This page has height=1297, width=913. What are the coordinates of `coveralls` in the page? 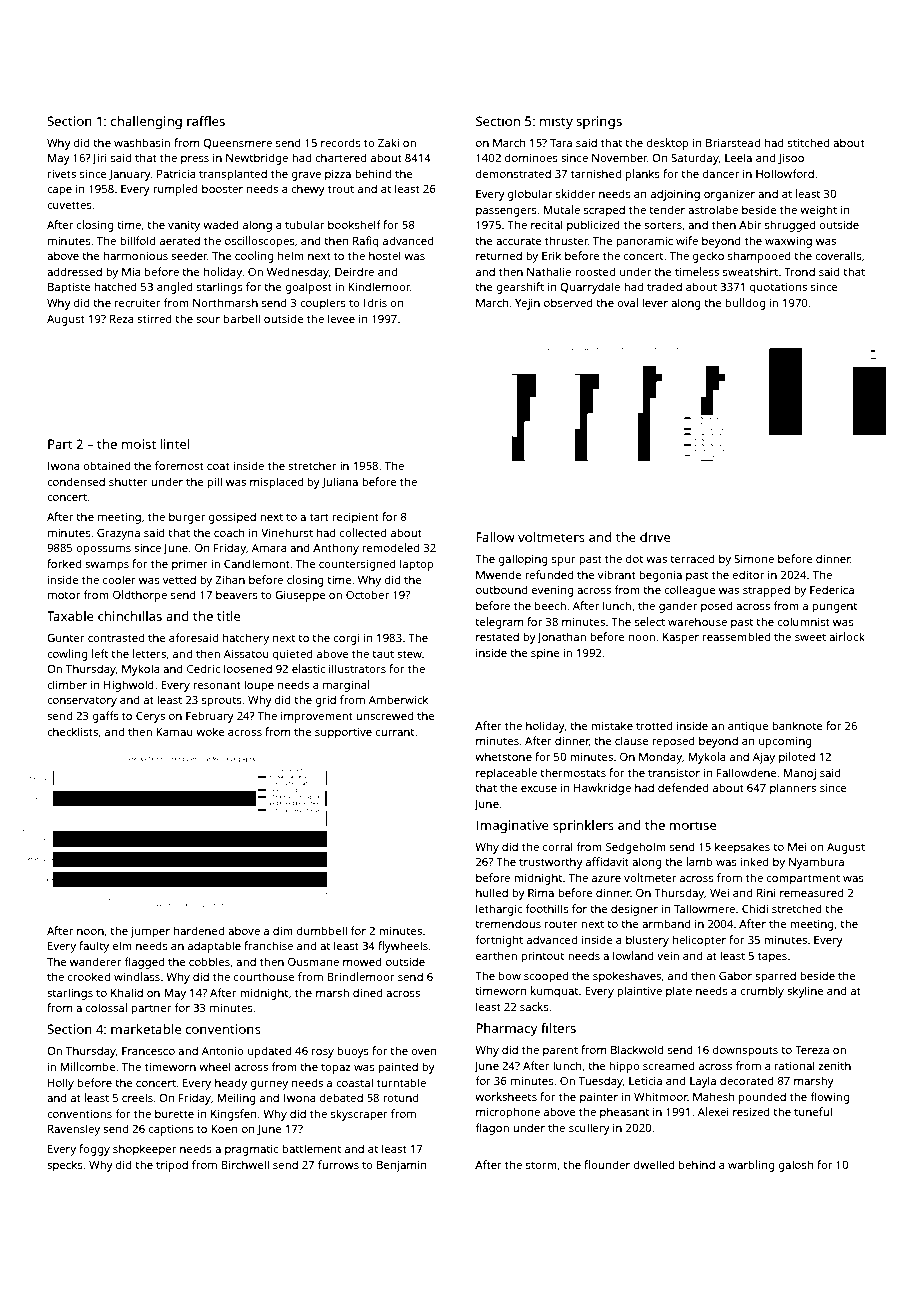 It's located at (838, 255).
